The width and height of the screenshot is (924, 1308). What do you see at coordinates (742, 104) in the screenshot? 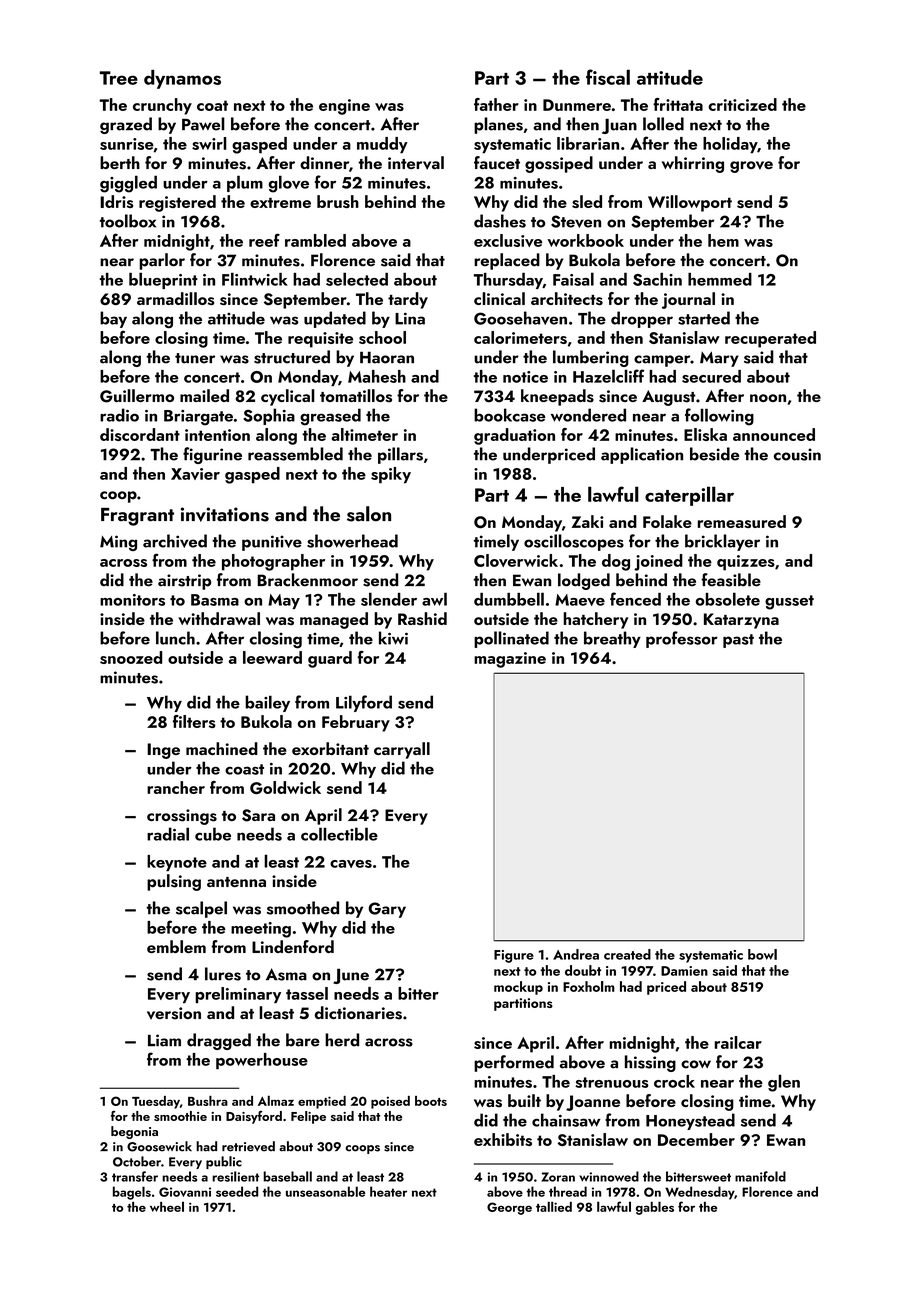
I see `criticized` at bounding box center [742, 104].
